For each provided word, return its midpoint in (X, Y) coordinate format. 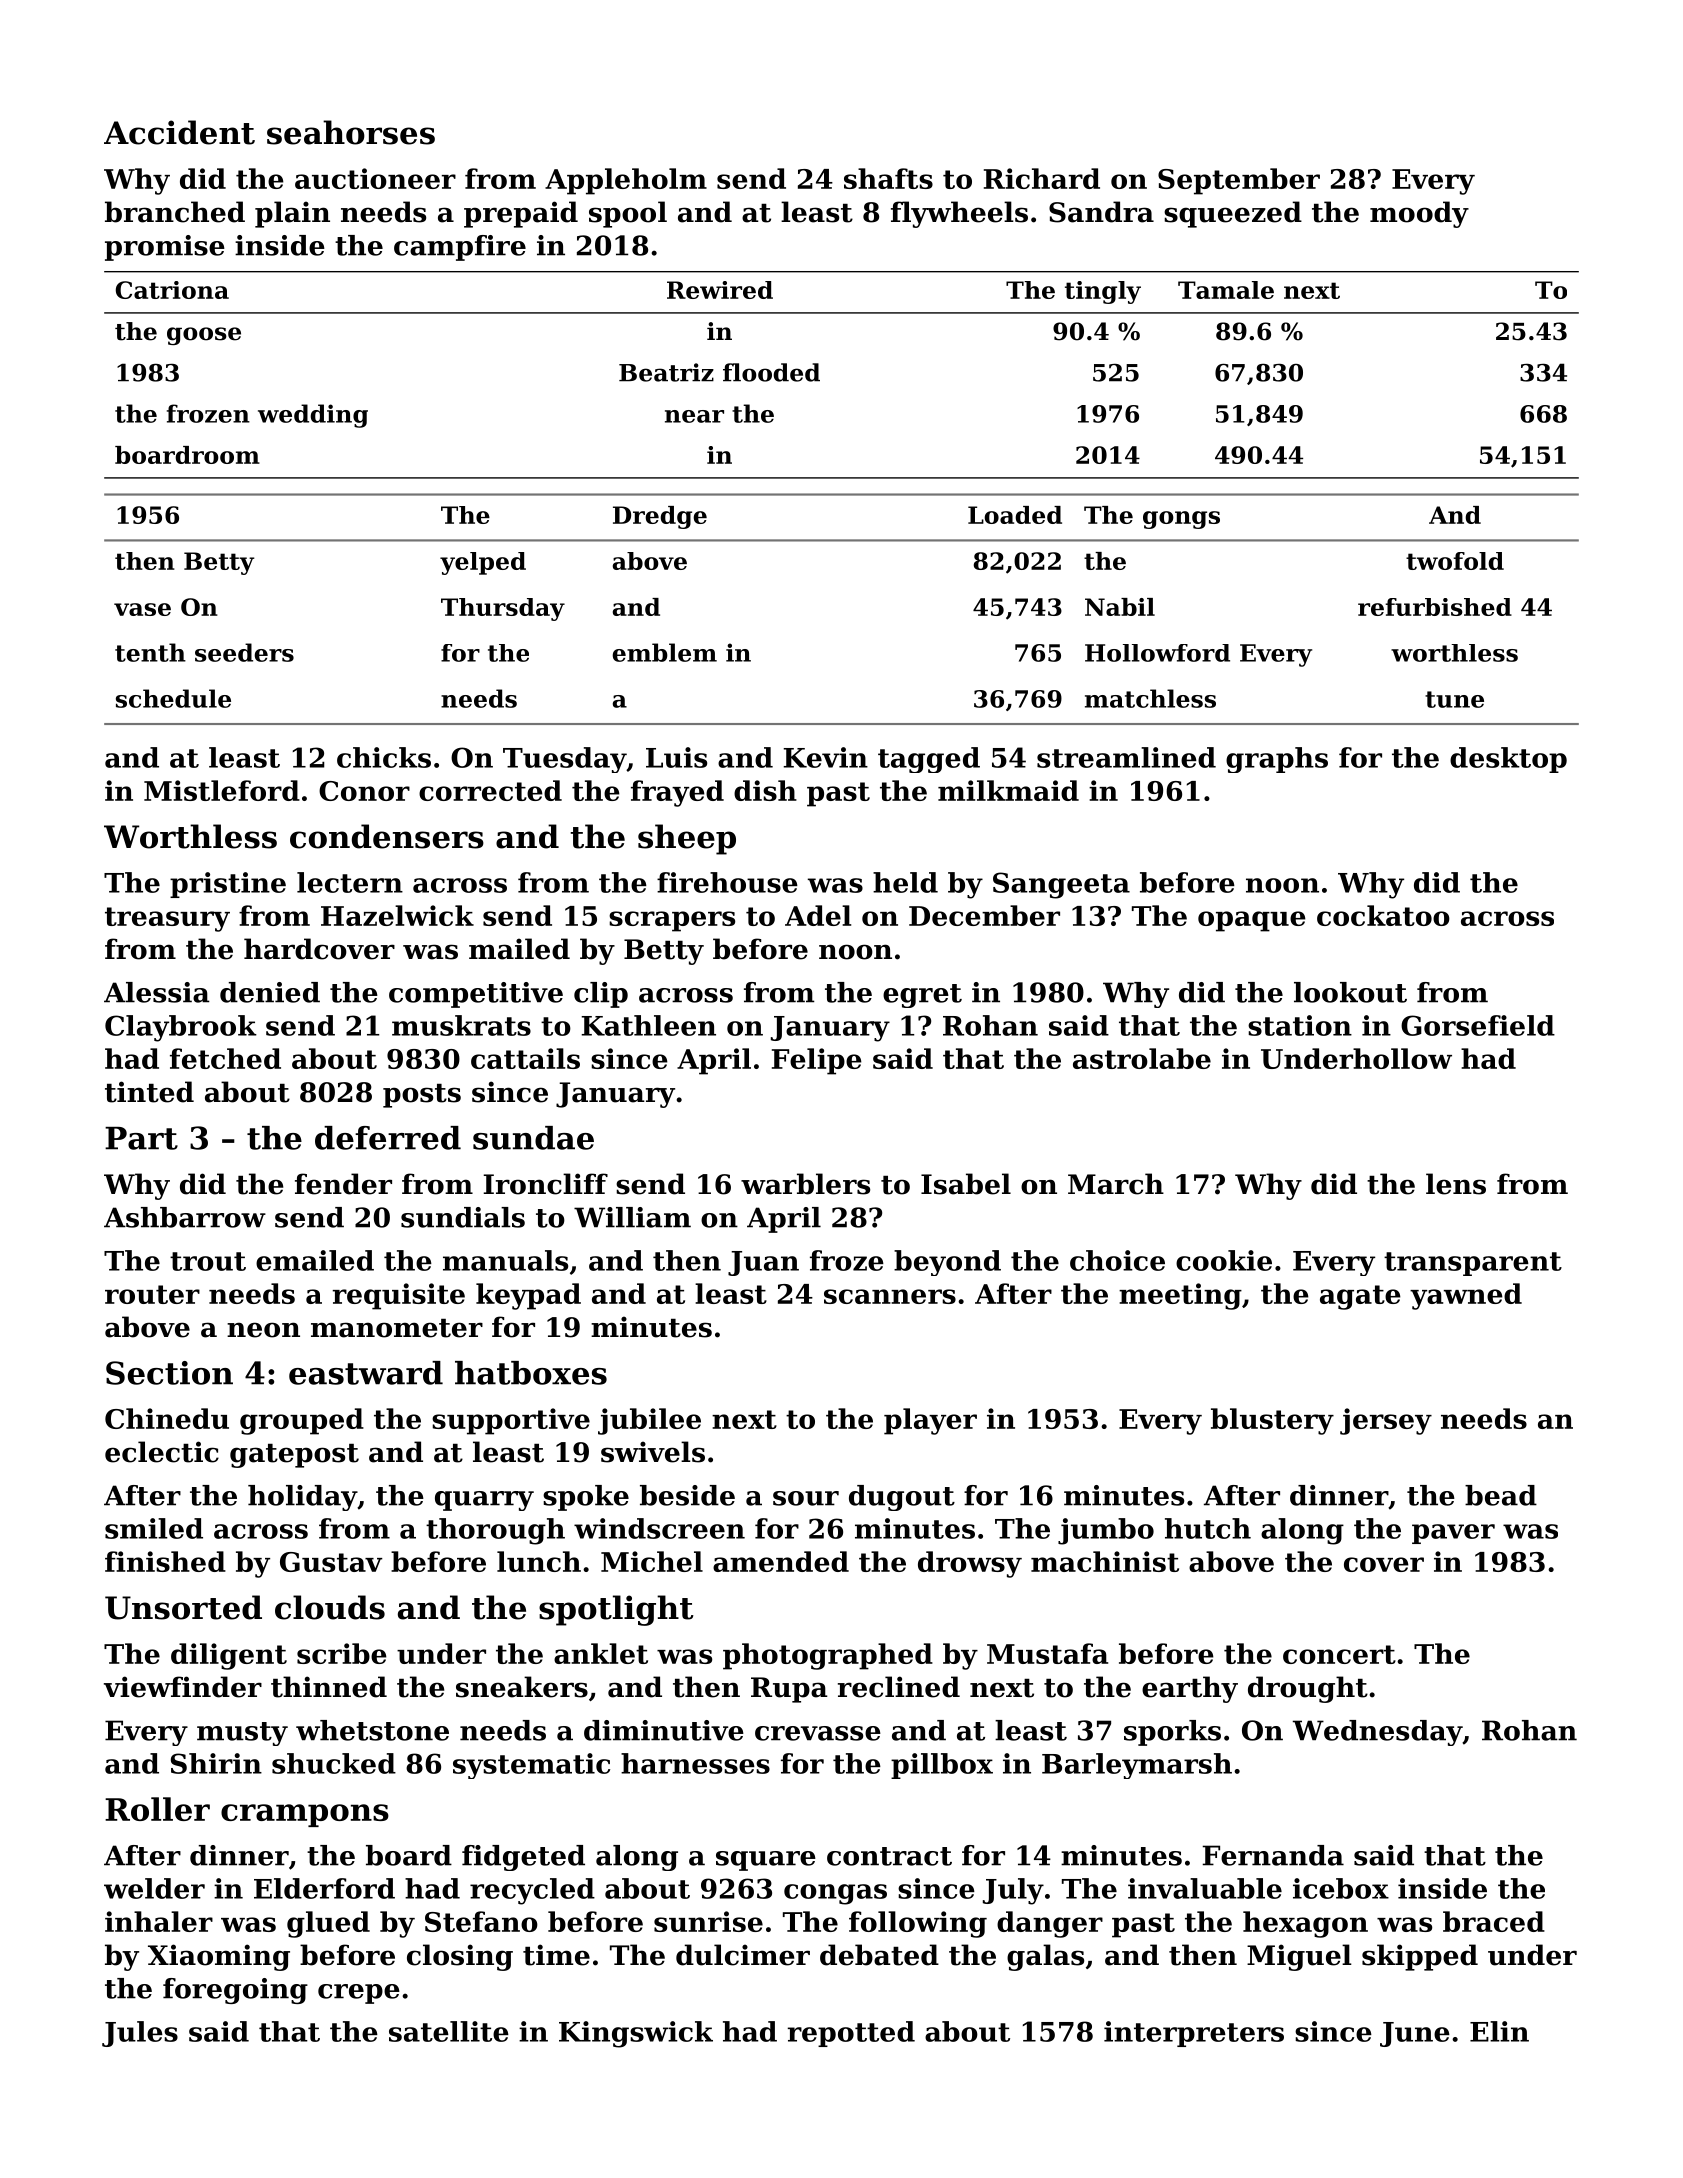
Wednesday (1378, 1733)
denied (270, 992)
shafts (888, 178)
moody (1419, 214)
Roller (157, 1809)
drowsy (970, 1564)
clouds (330, 1607)
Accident (179, 132)
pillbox (942, 1766)
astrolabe (1142, 1058)
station (1300, 1025)
